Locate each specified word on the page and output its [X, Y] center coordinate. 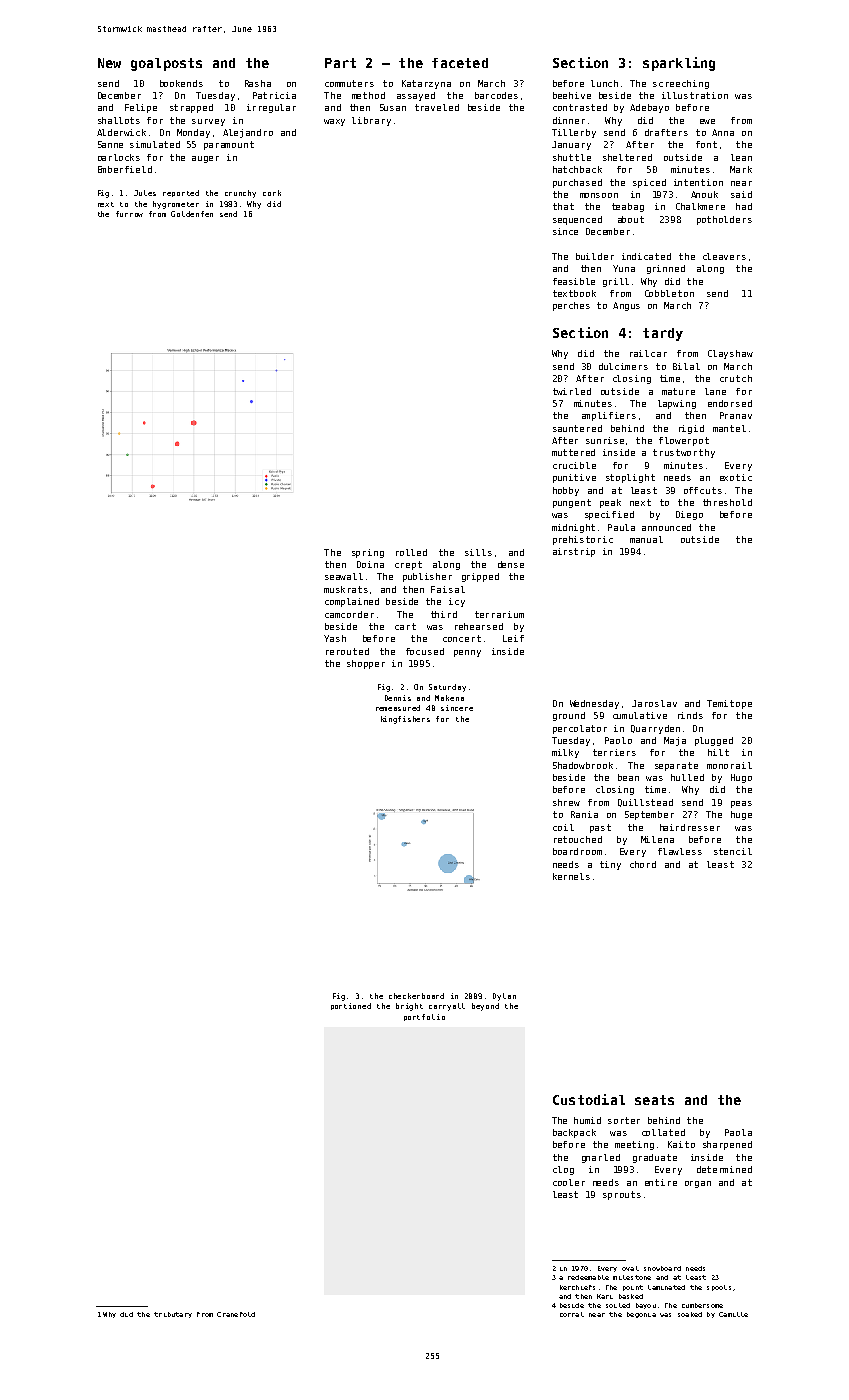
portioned [351, 1006]
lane [715, 391]
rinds [690, 715]
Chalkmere [700, 206]
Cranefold [236, 1314]
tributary [173, 1315]
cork [272, 193]
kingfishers [405, 720]
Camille [733, 1314]
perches [571, 306]
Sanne [110, 144]
